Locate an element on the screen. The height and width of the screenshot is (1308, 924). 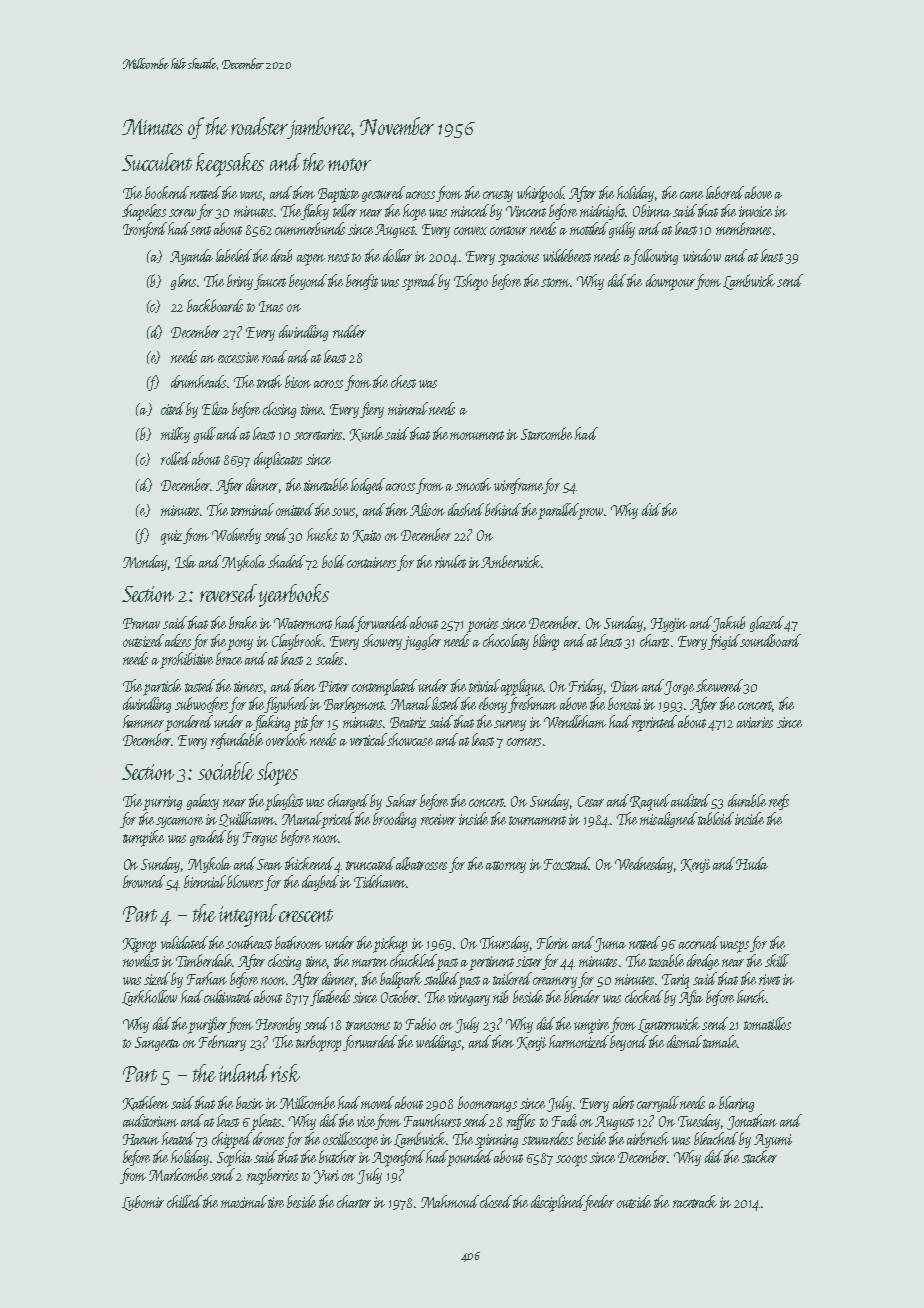
Succulent is located at coordinates (157, 162).
